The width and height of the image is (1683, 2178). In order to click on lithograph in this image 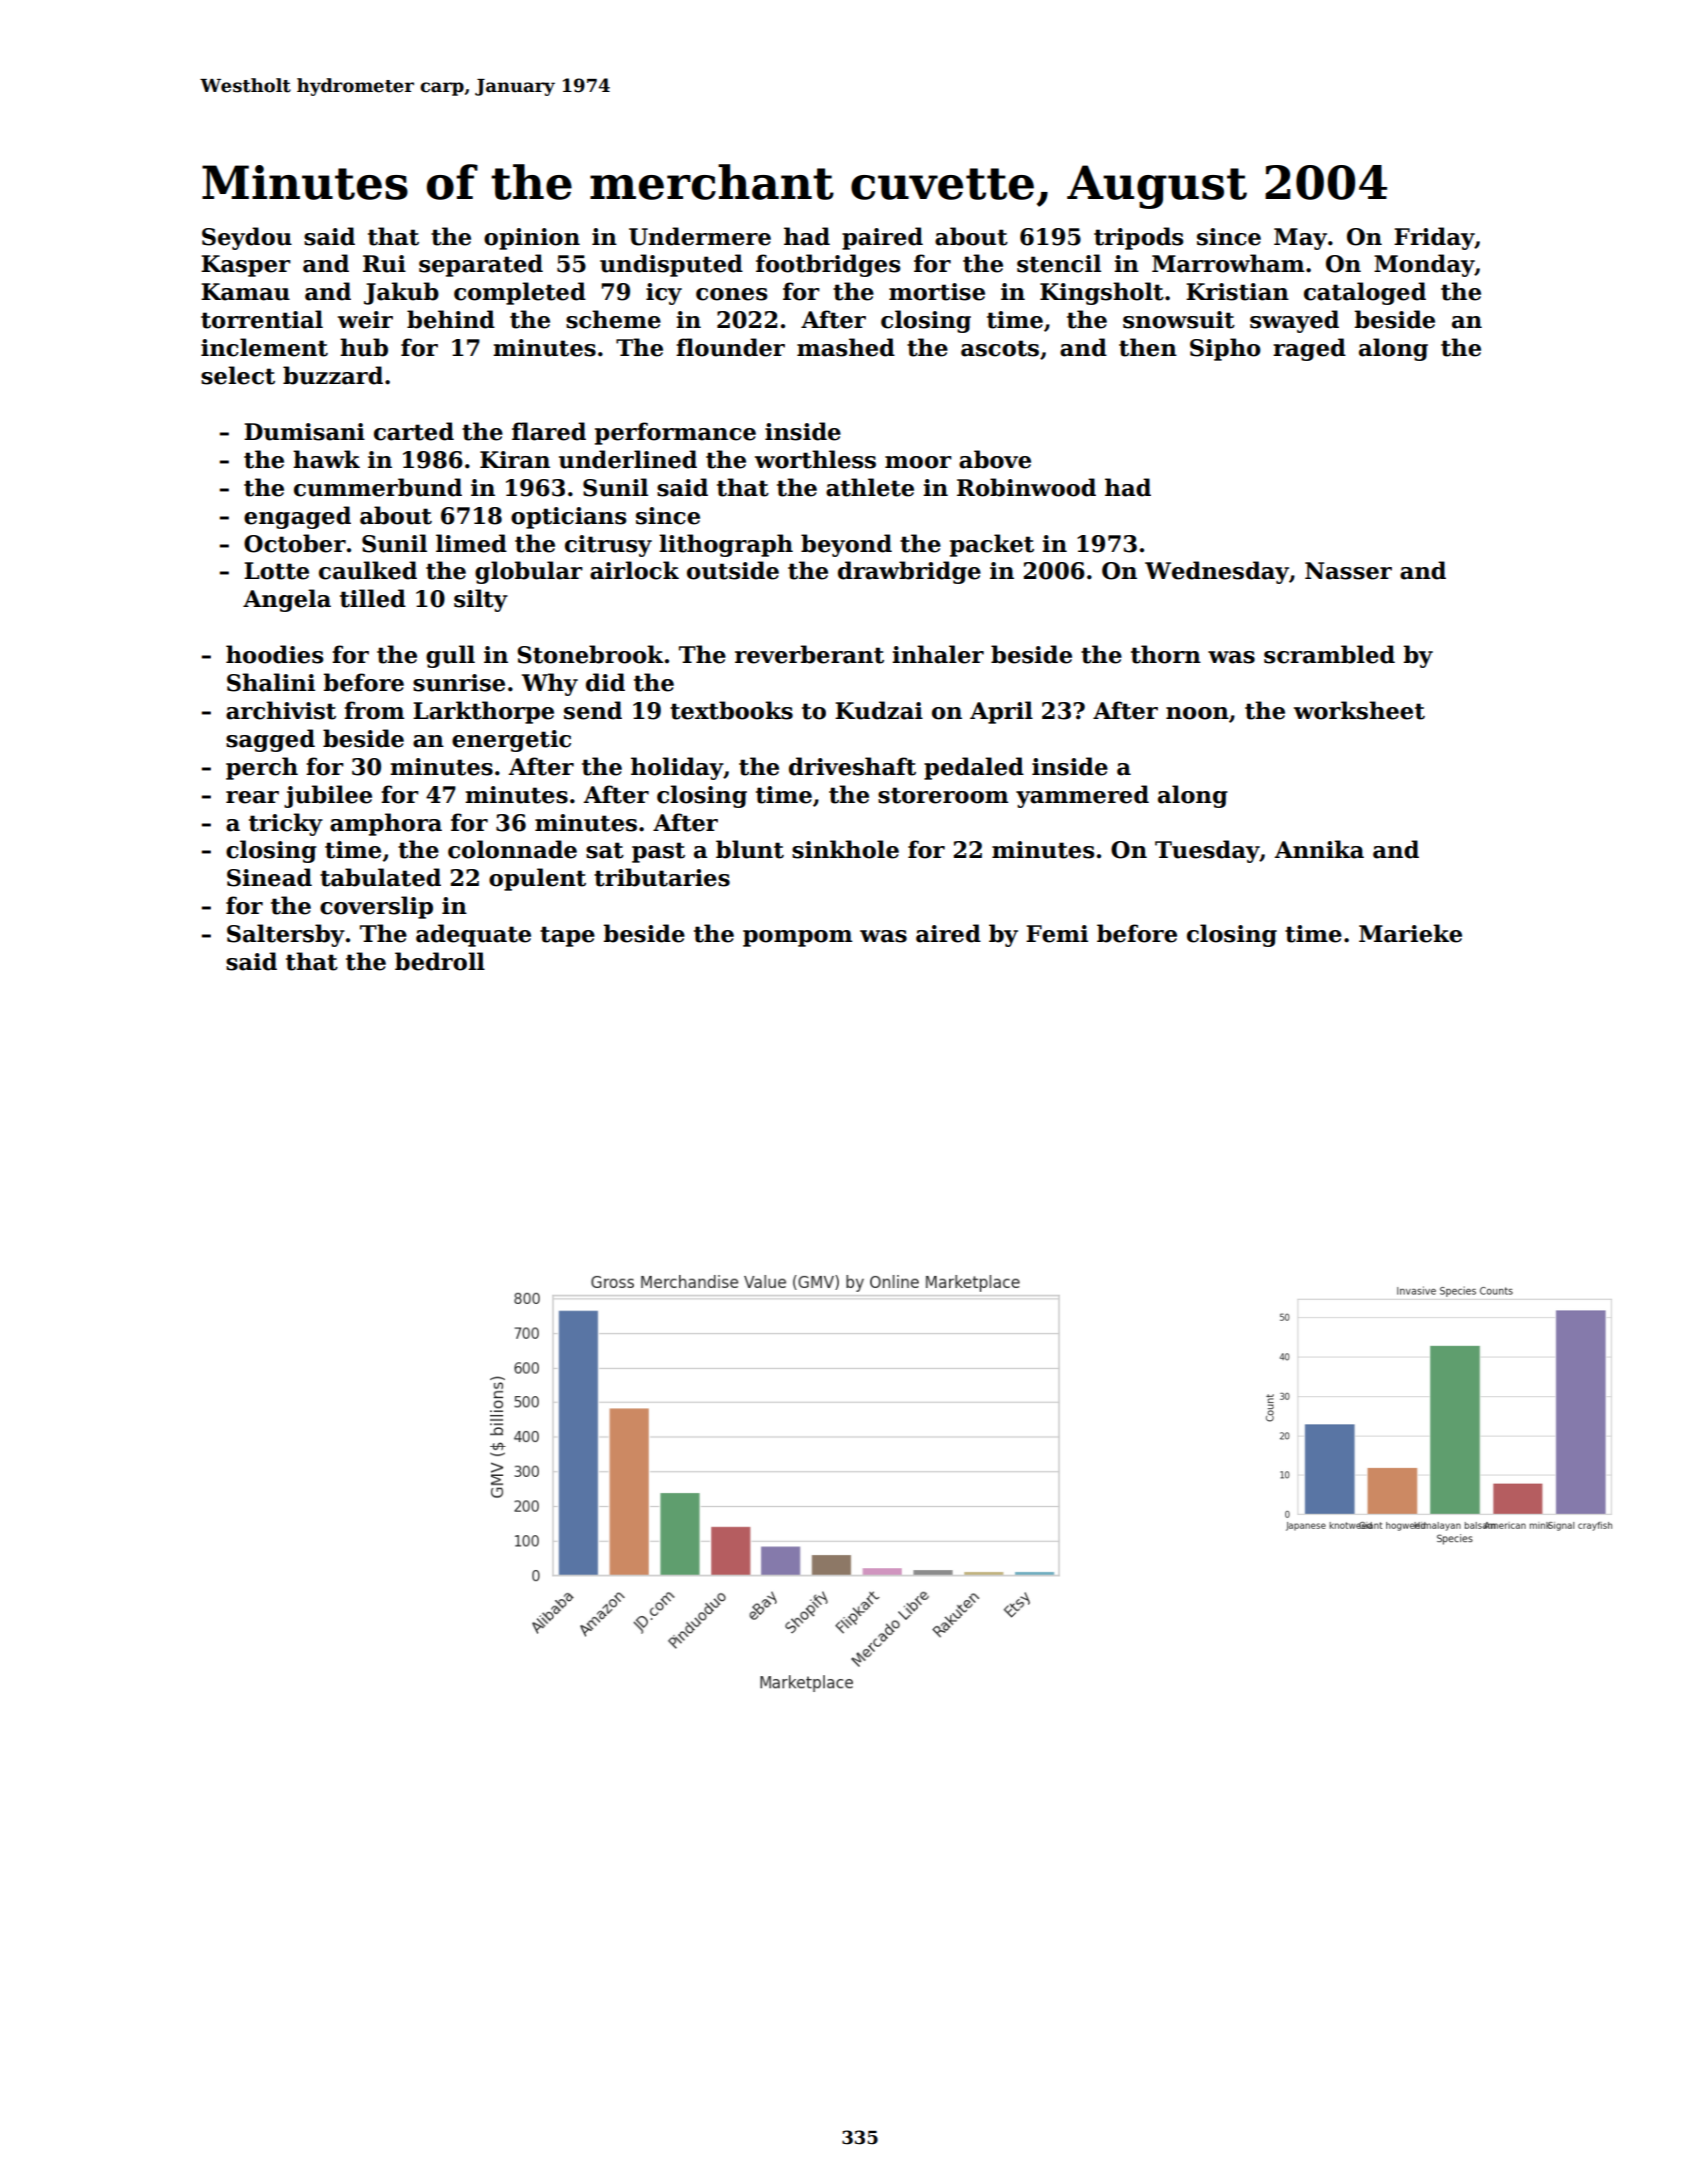, I will do `click(726, 545)`.
